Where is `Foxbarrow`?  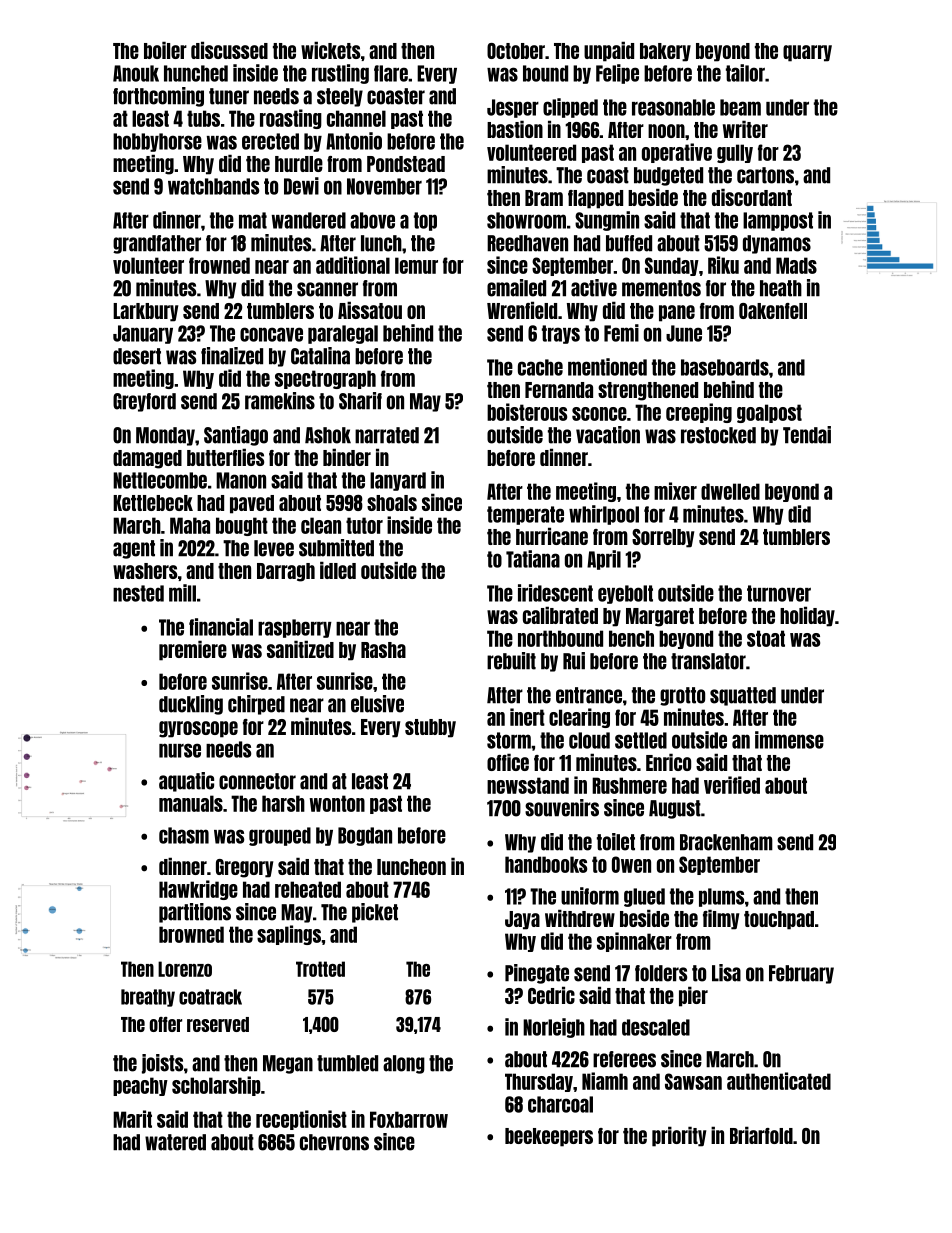 Foxbarrow is located at coordinates (409, 1119).
